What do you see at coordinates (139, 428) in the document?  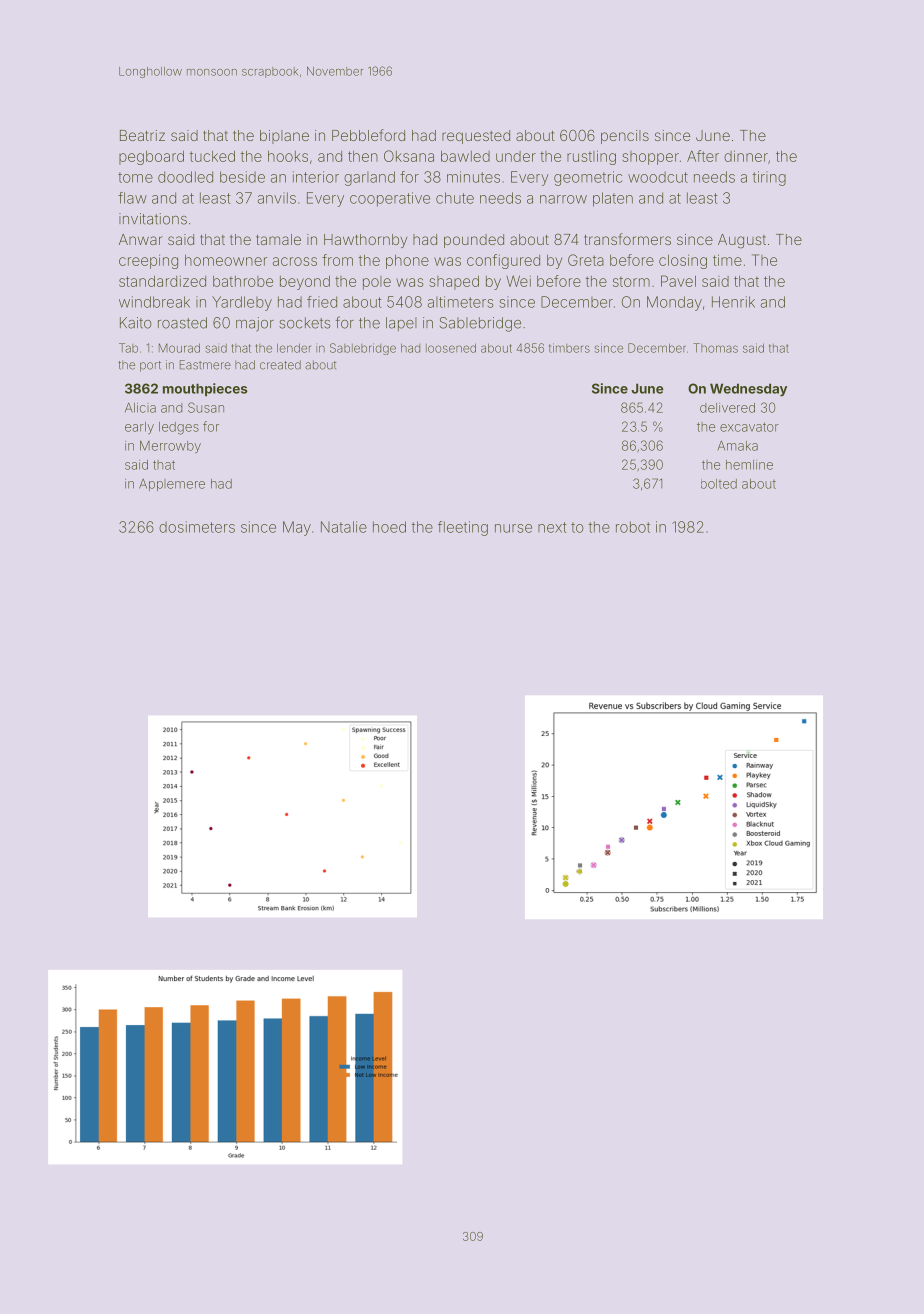 I see `early` at bounding box center [139, 428].
